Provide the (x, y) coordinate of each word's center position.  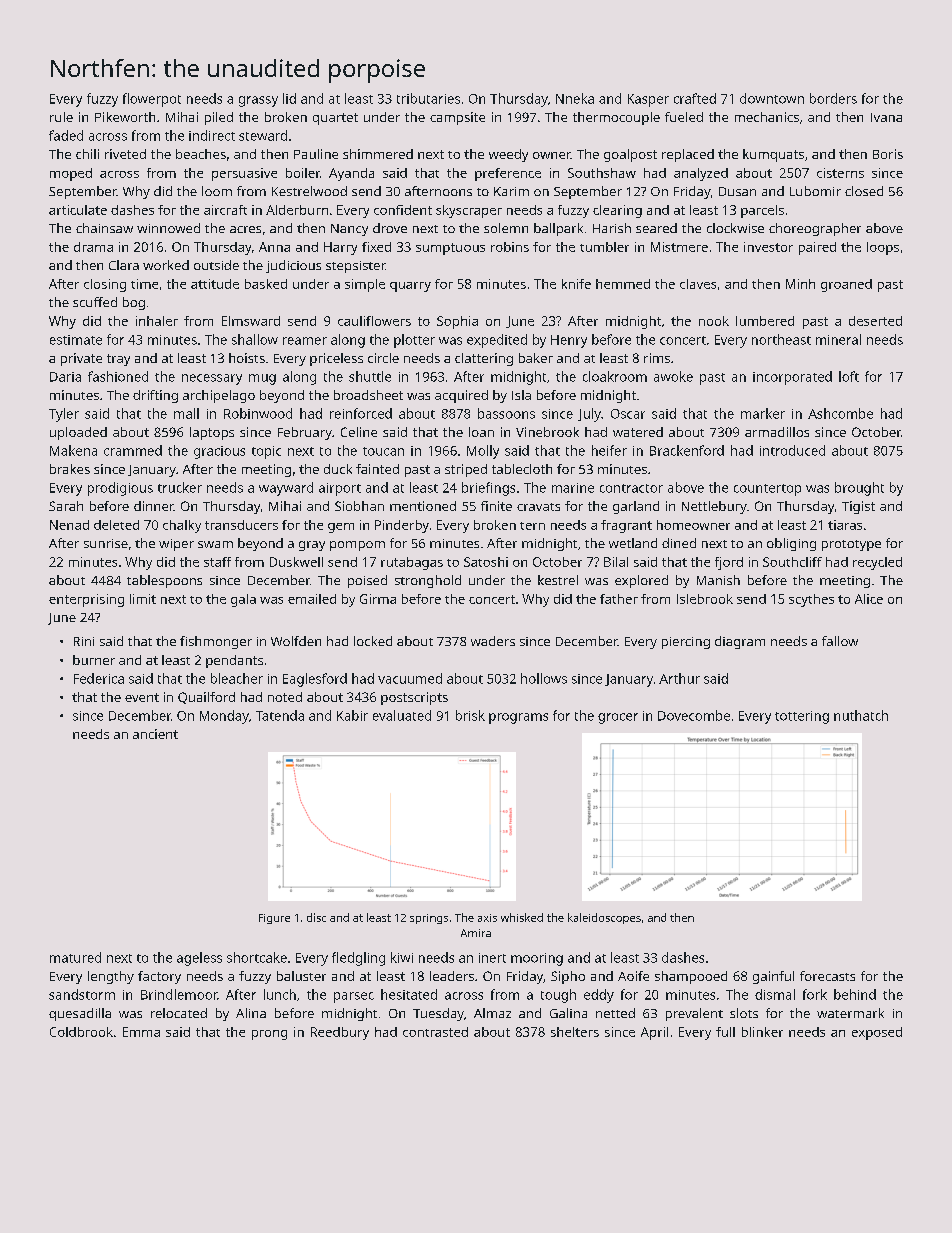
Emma (141, 1032)
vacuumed (410, 678)
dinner (154, 506)
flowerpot (152, 100)
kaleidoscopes (604, 918)
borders (833, 98)
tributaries (428, 98)
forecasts (827, 976)
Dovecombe (694, 715)
